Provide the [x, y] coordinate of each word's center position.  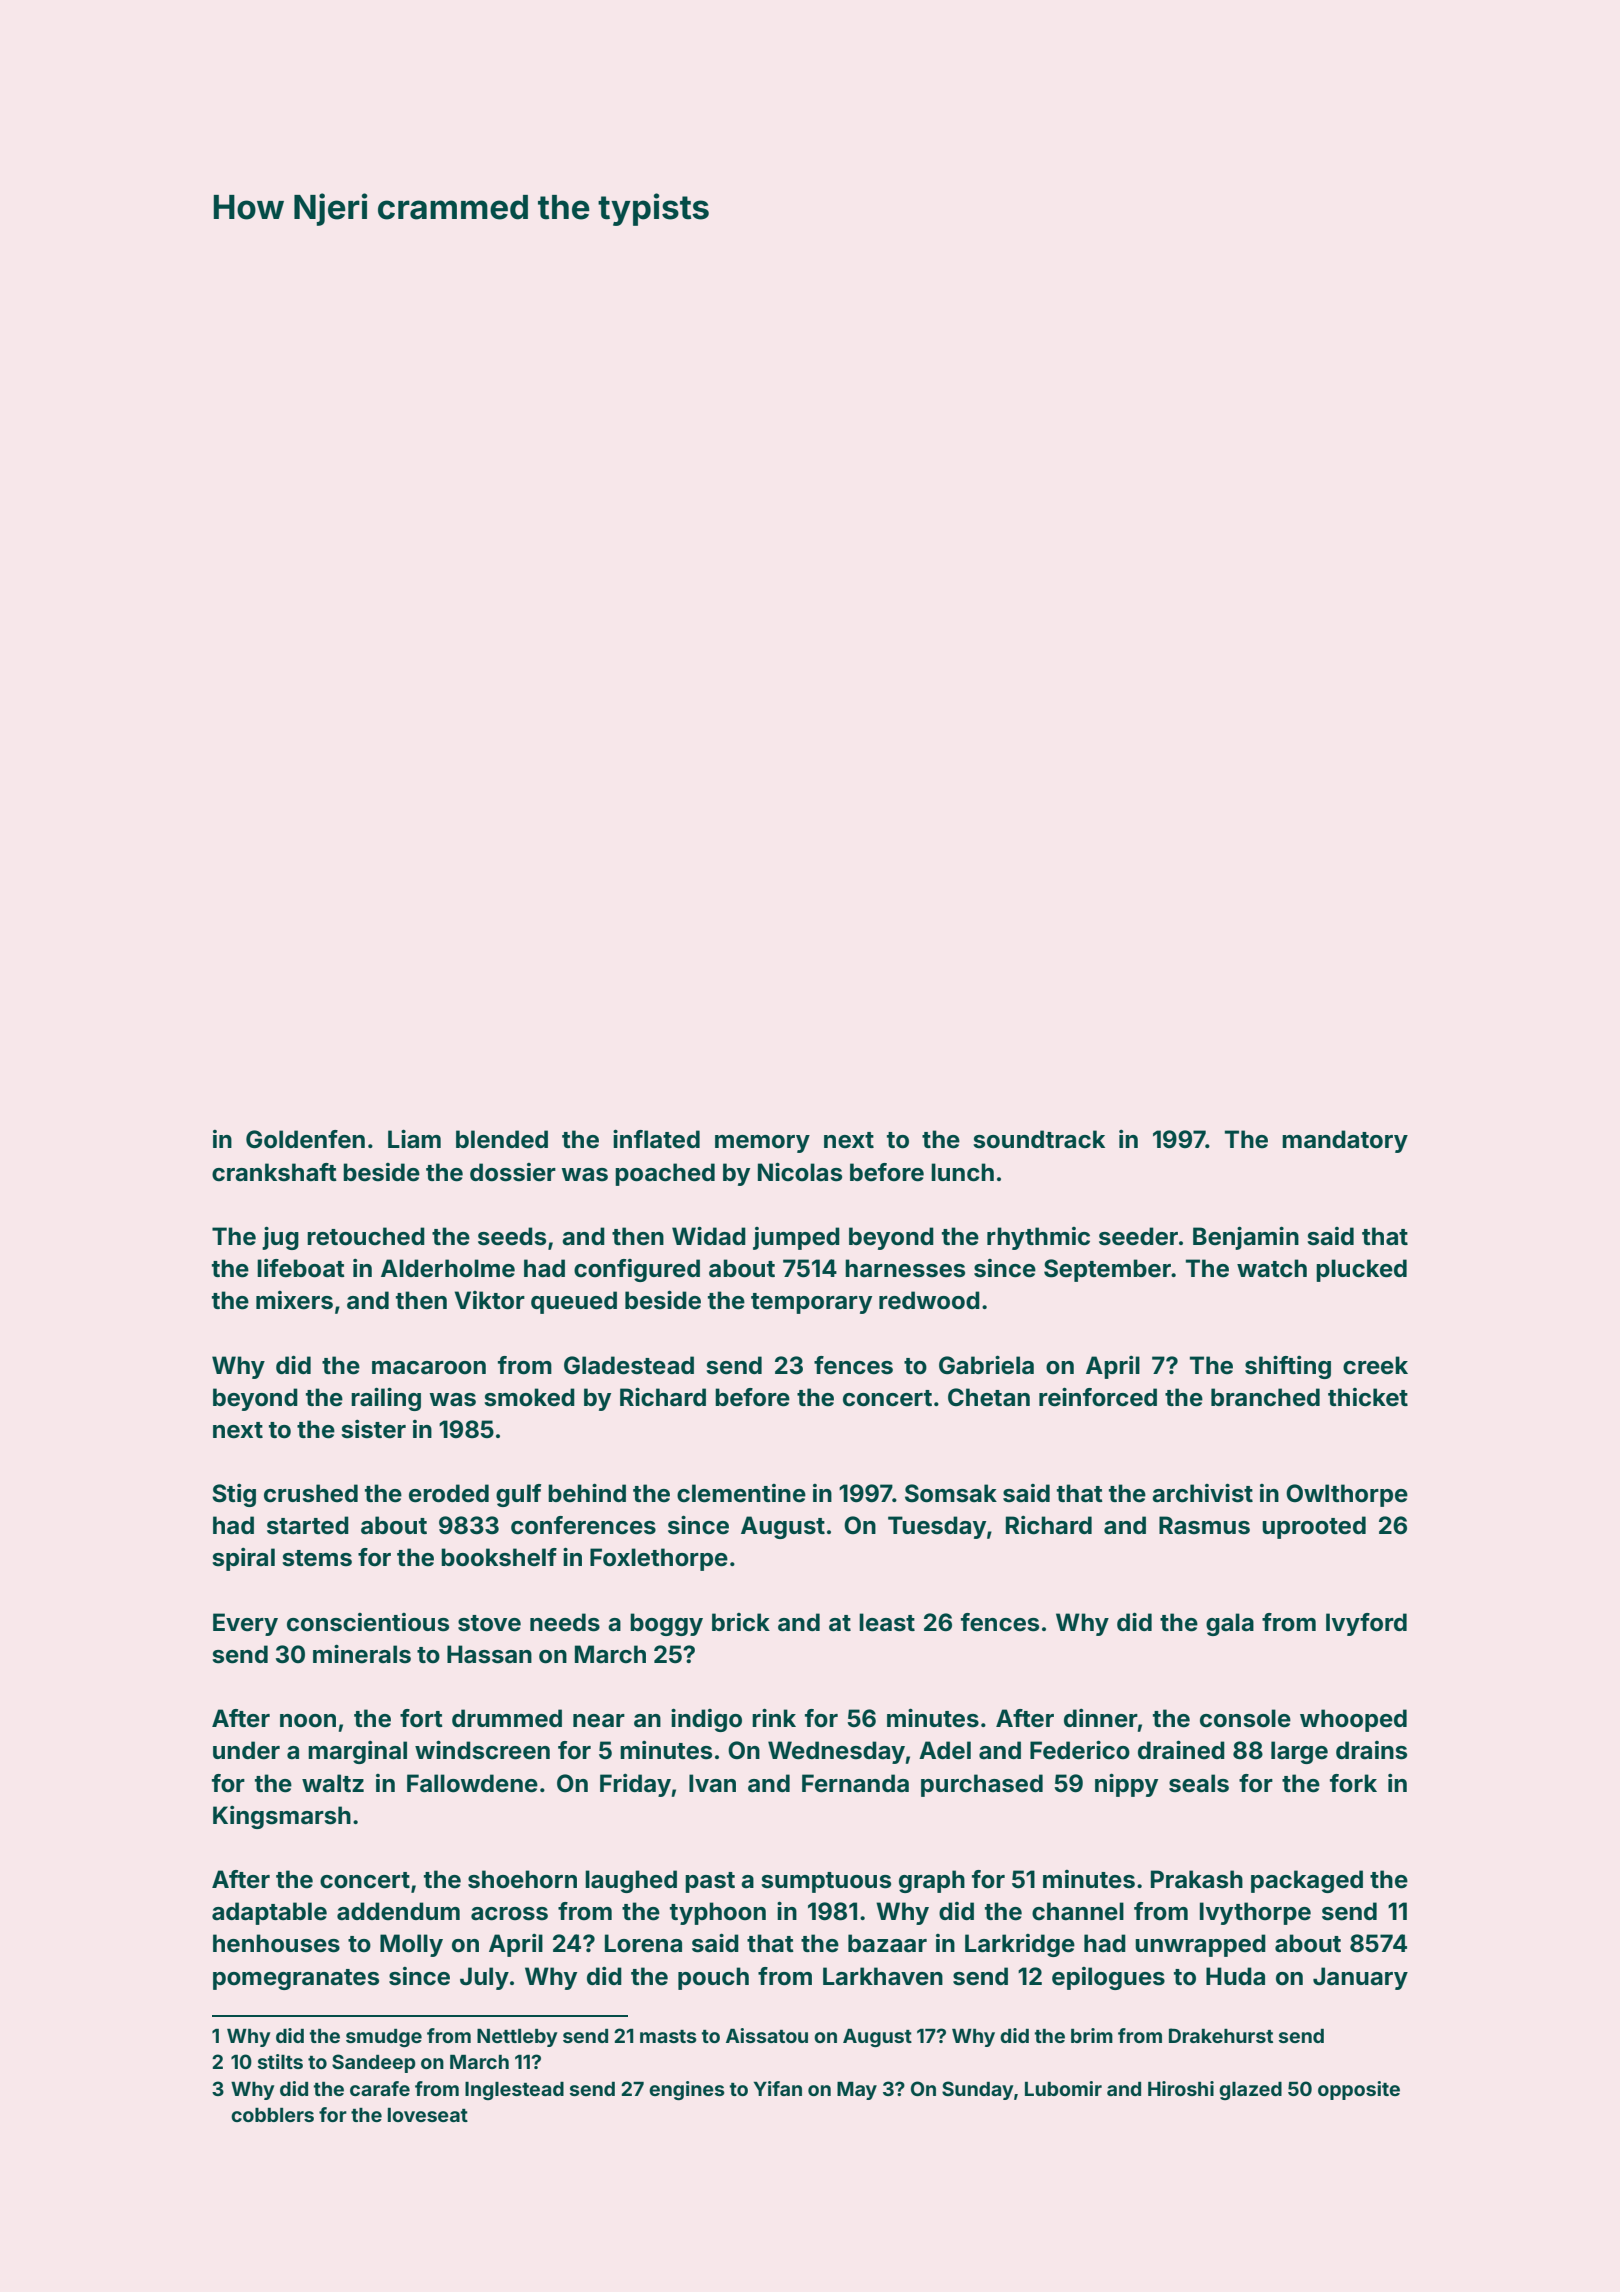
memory [762, 1144]
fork [1353, 1783]
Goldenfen [305, 1139]
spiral [243, 1559]
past [710, 1882]
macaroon [429, 1368]
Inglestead [514, 2091]
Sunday [978, 2090]
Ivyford [1366, 1624]
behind [587, 1493]
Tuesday [937, 1527]
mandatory [1345, 1141]
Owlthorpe [1347, 1495]
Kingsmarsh [282, 1817]
